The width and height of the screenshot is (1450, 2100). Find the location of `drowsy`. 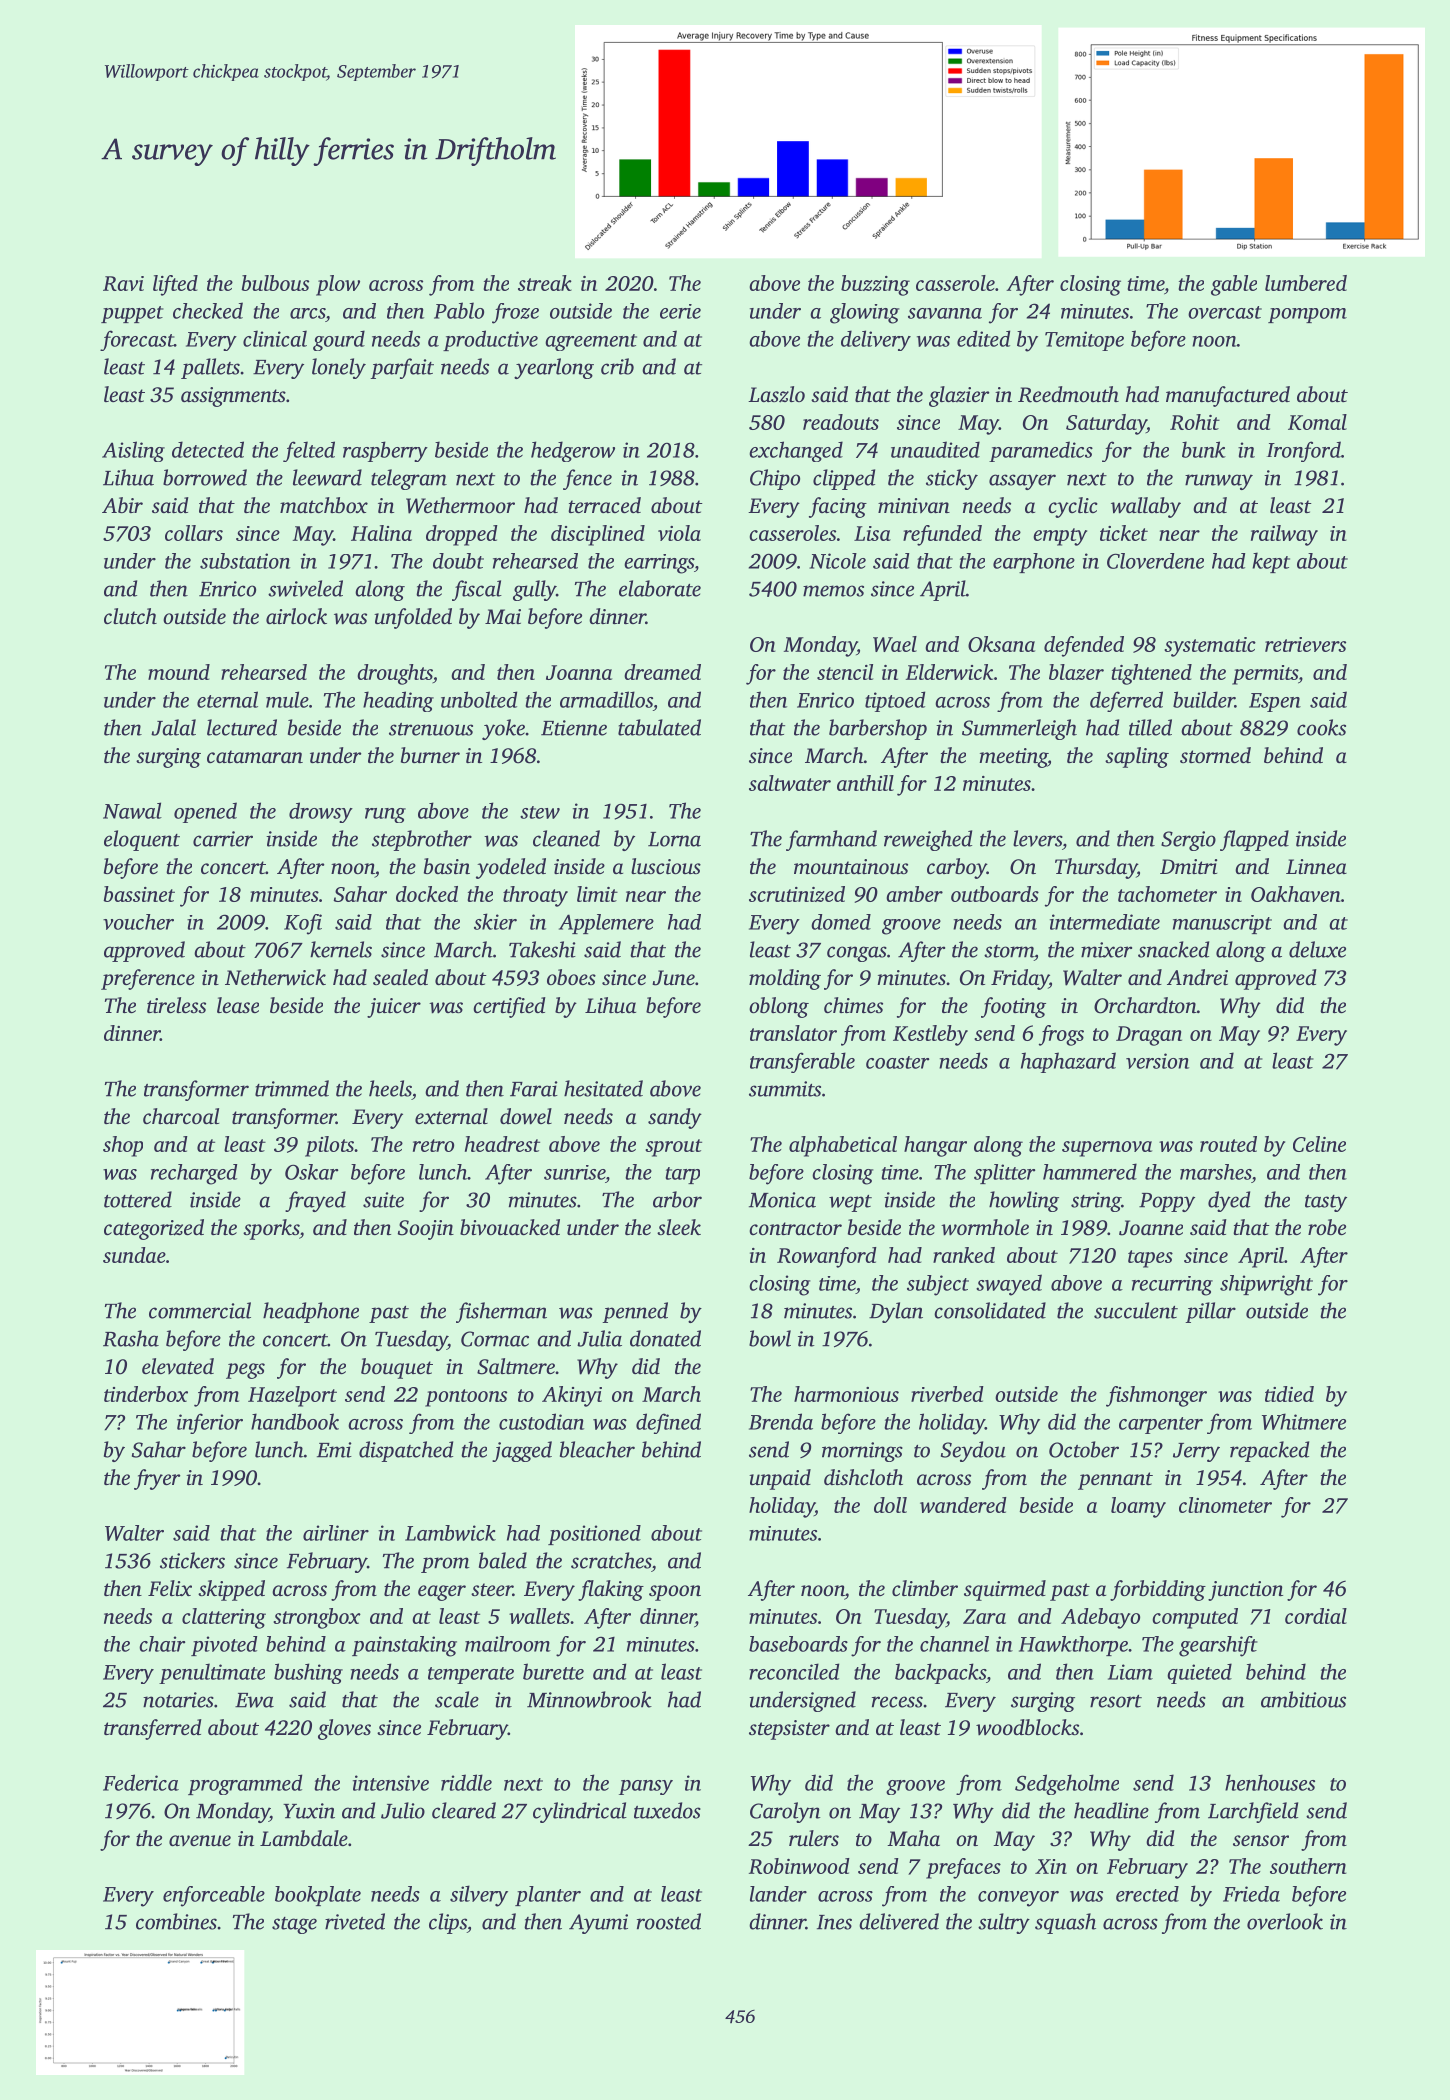

drowsy is located at coordinates (321, 812).
